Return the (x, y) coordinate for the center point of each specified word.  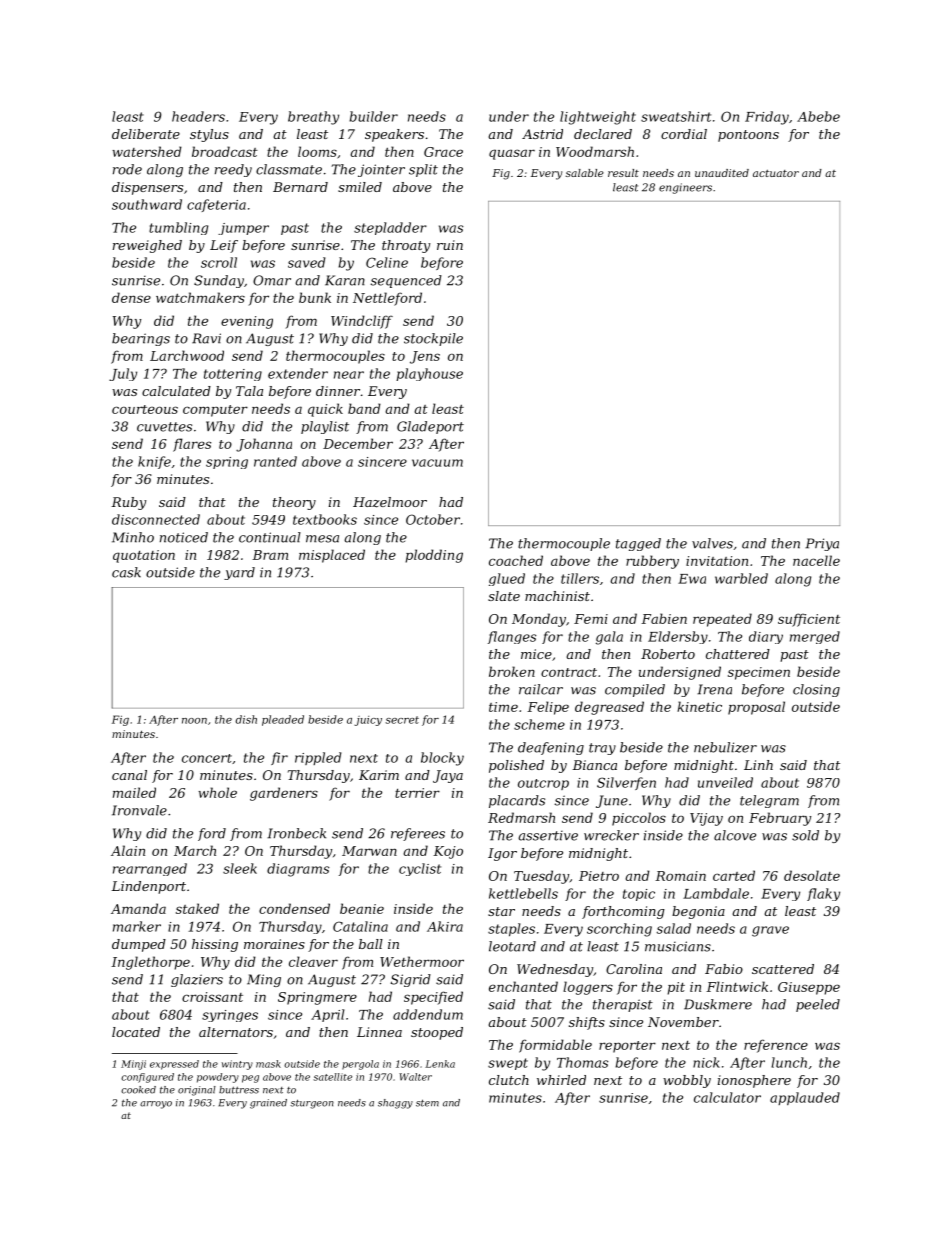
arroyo (156, 1105)
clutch (509, 1080)
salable (585, 173)
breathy (313, 118)
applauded (805, 1098)
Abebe (818, 116)
